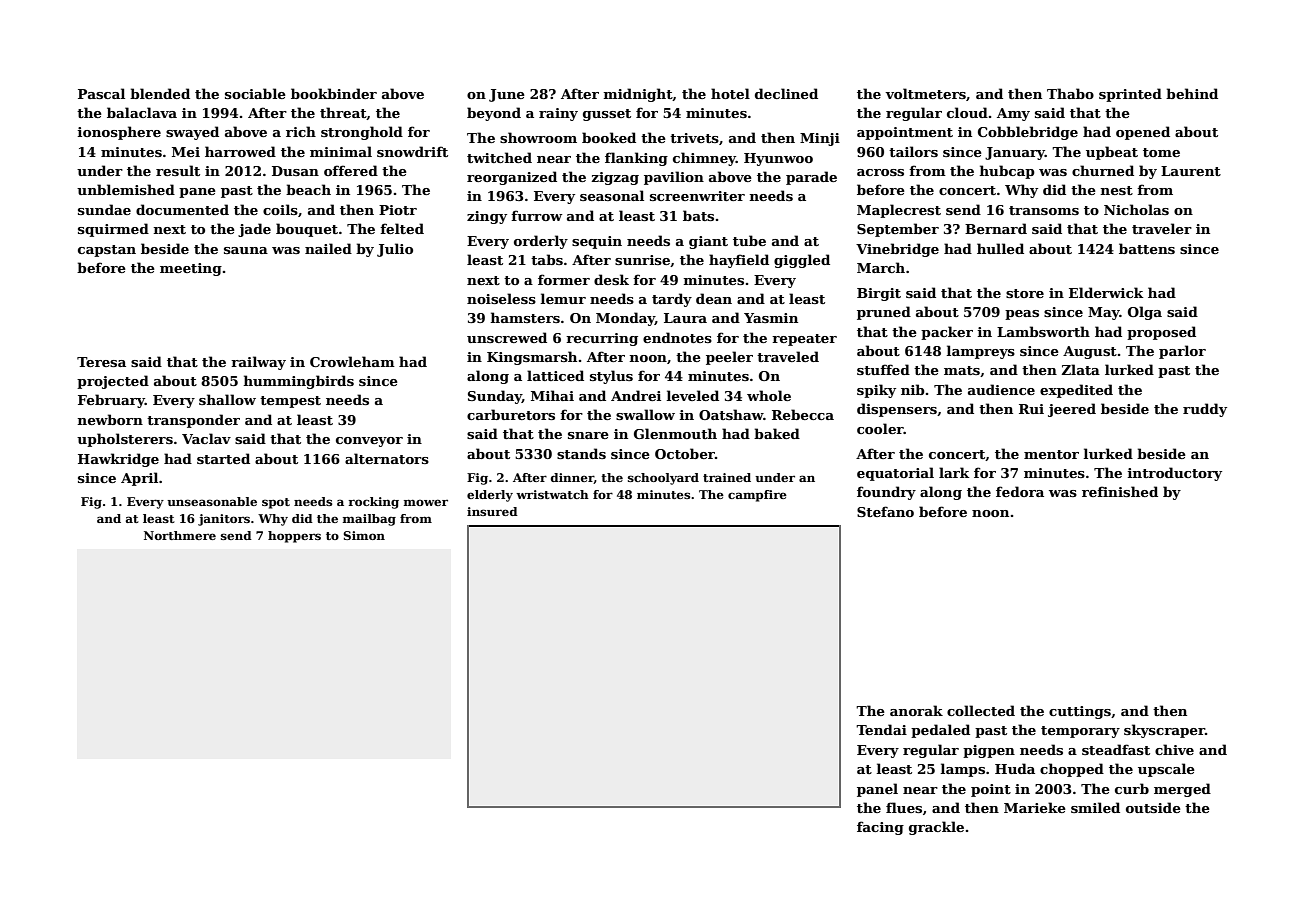 The height and width of the page is (924, 1308). What do you see at coordinates (1080, 712) in the page?
I see `cuttings` at bounding box center [1080, 712].
